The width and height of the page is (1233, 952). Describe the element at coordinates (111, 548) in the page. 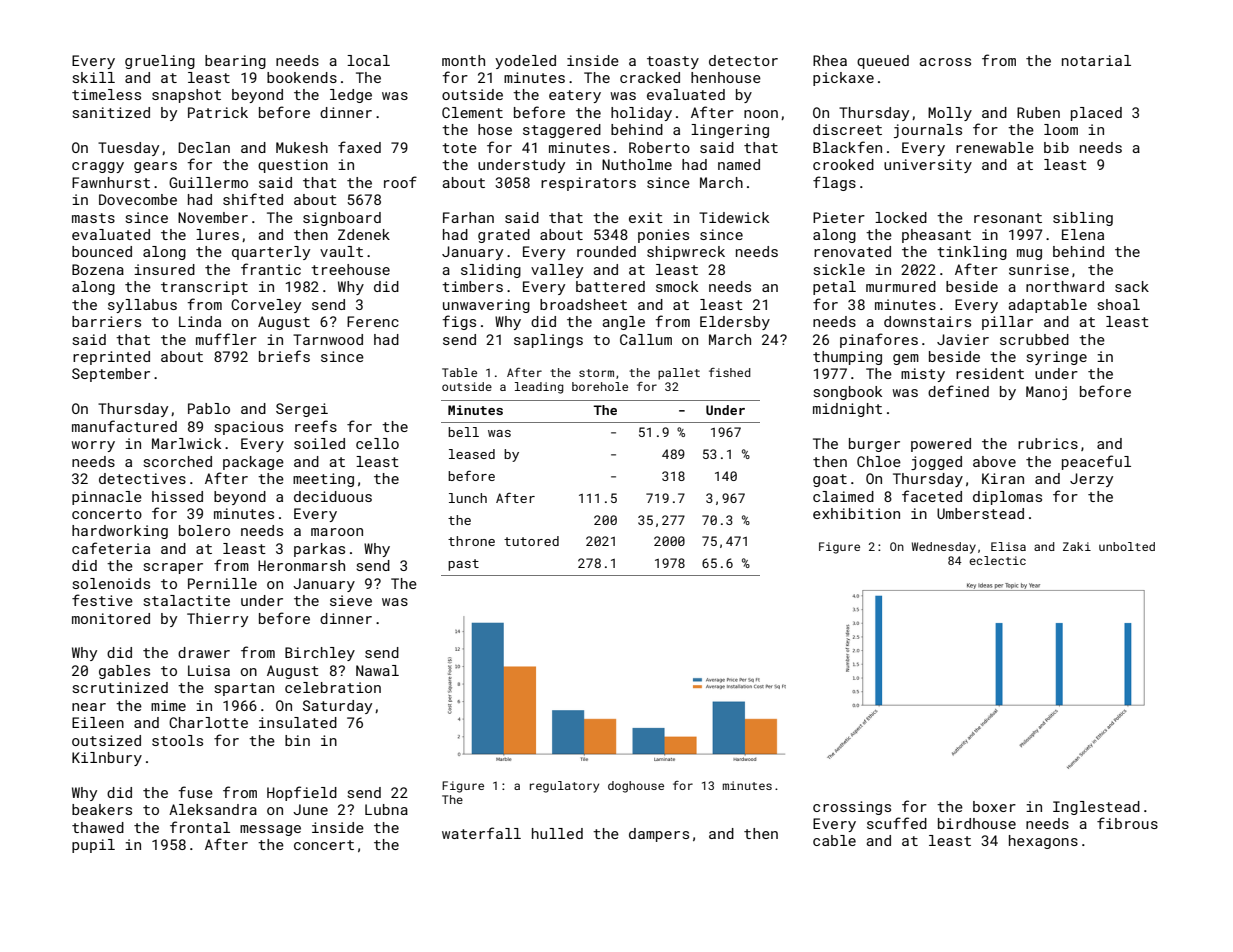

I see `cafeteria` at that location.
